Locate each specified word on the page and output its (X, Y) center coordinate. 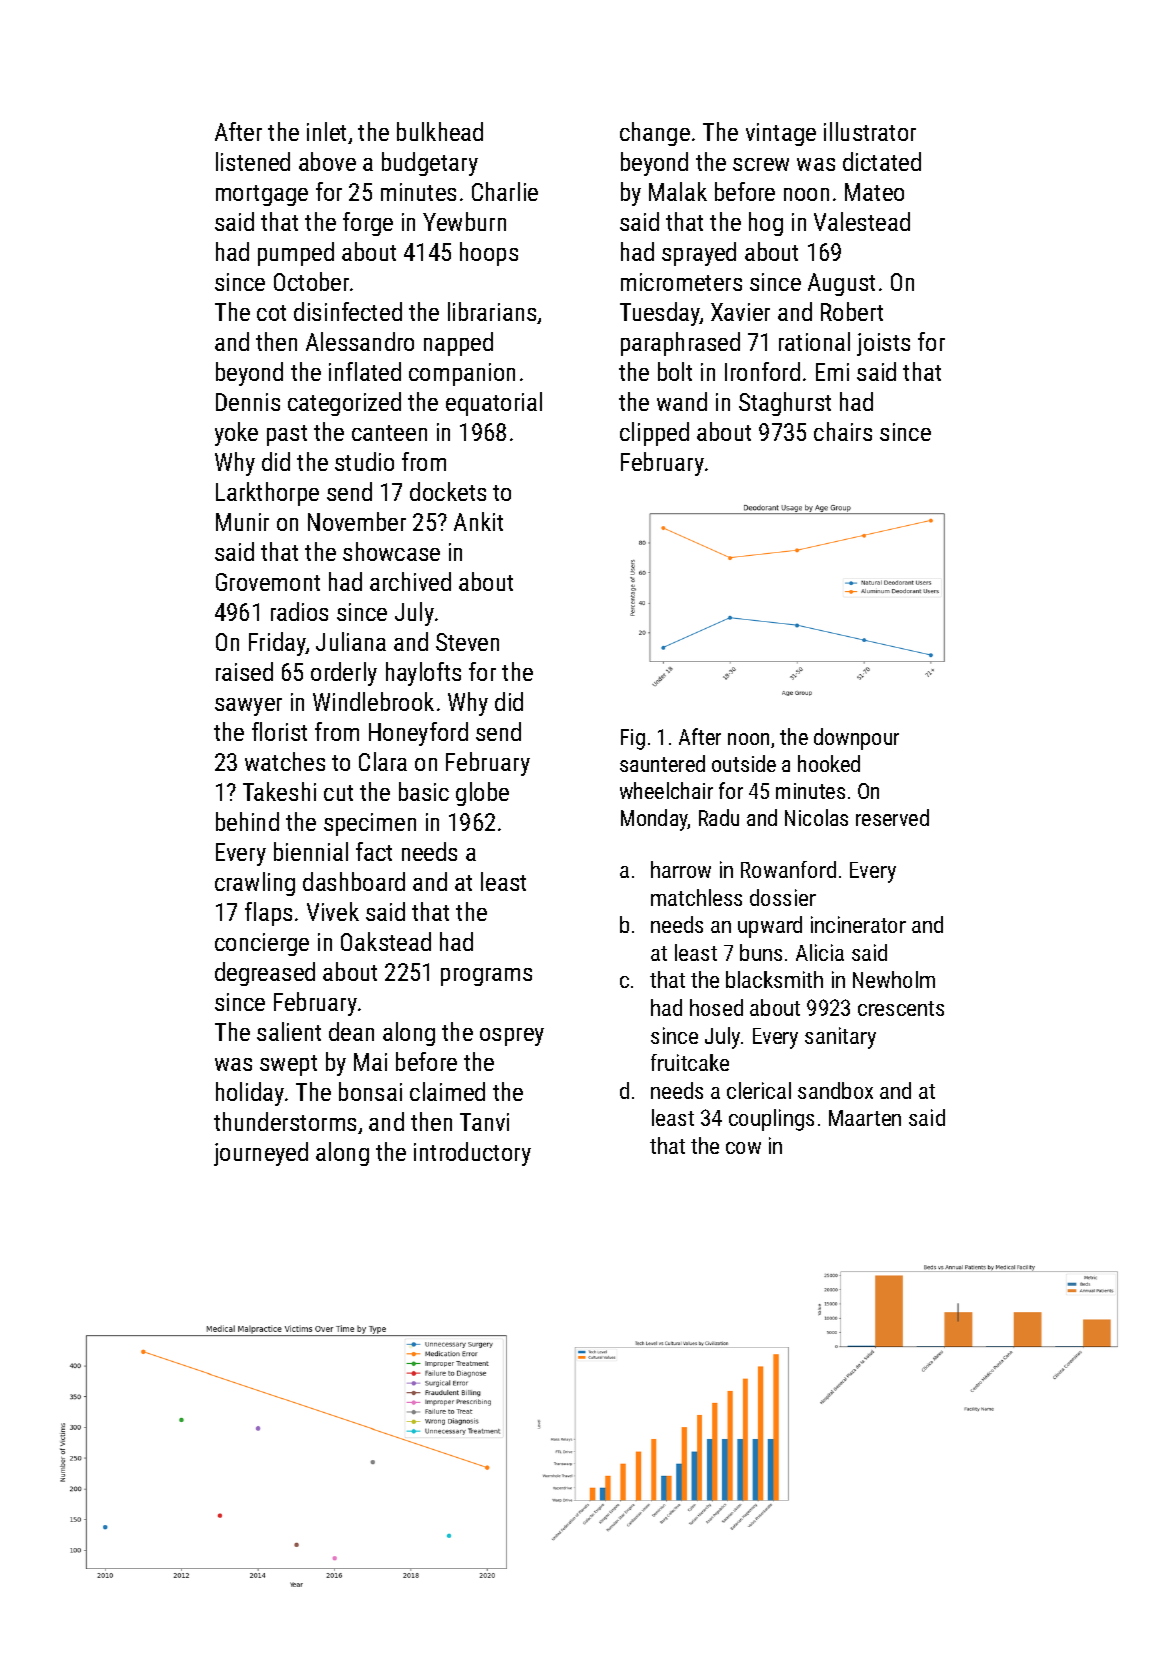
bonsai (370, 1091)
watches (285, 761)
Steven (467, 642)
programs (486, 977)
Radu (719, 817)
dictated (882, 161)
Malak (678, 191)
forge (368, 224)
